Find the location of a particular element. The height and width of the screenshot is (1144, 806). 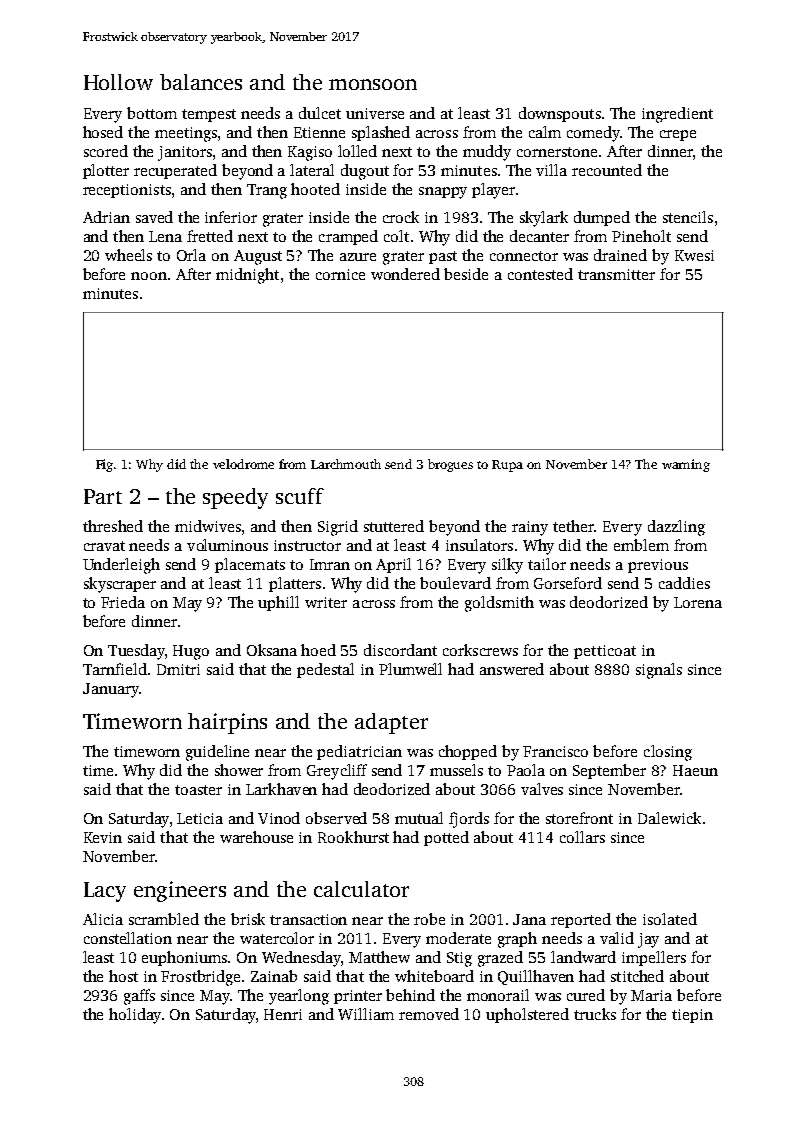

pedestal is located at coordinates (325, 670).
